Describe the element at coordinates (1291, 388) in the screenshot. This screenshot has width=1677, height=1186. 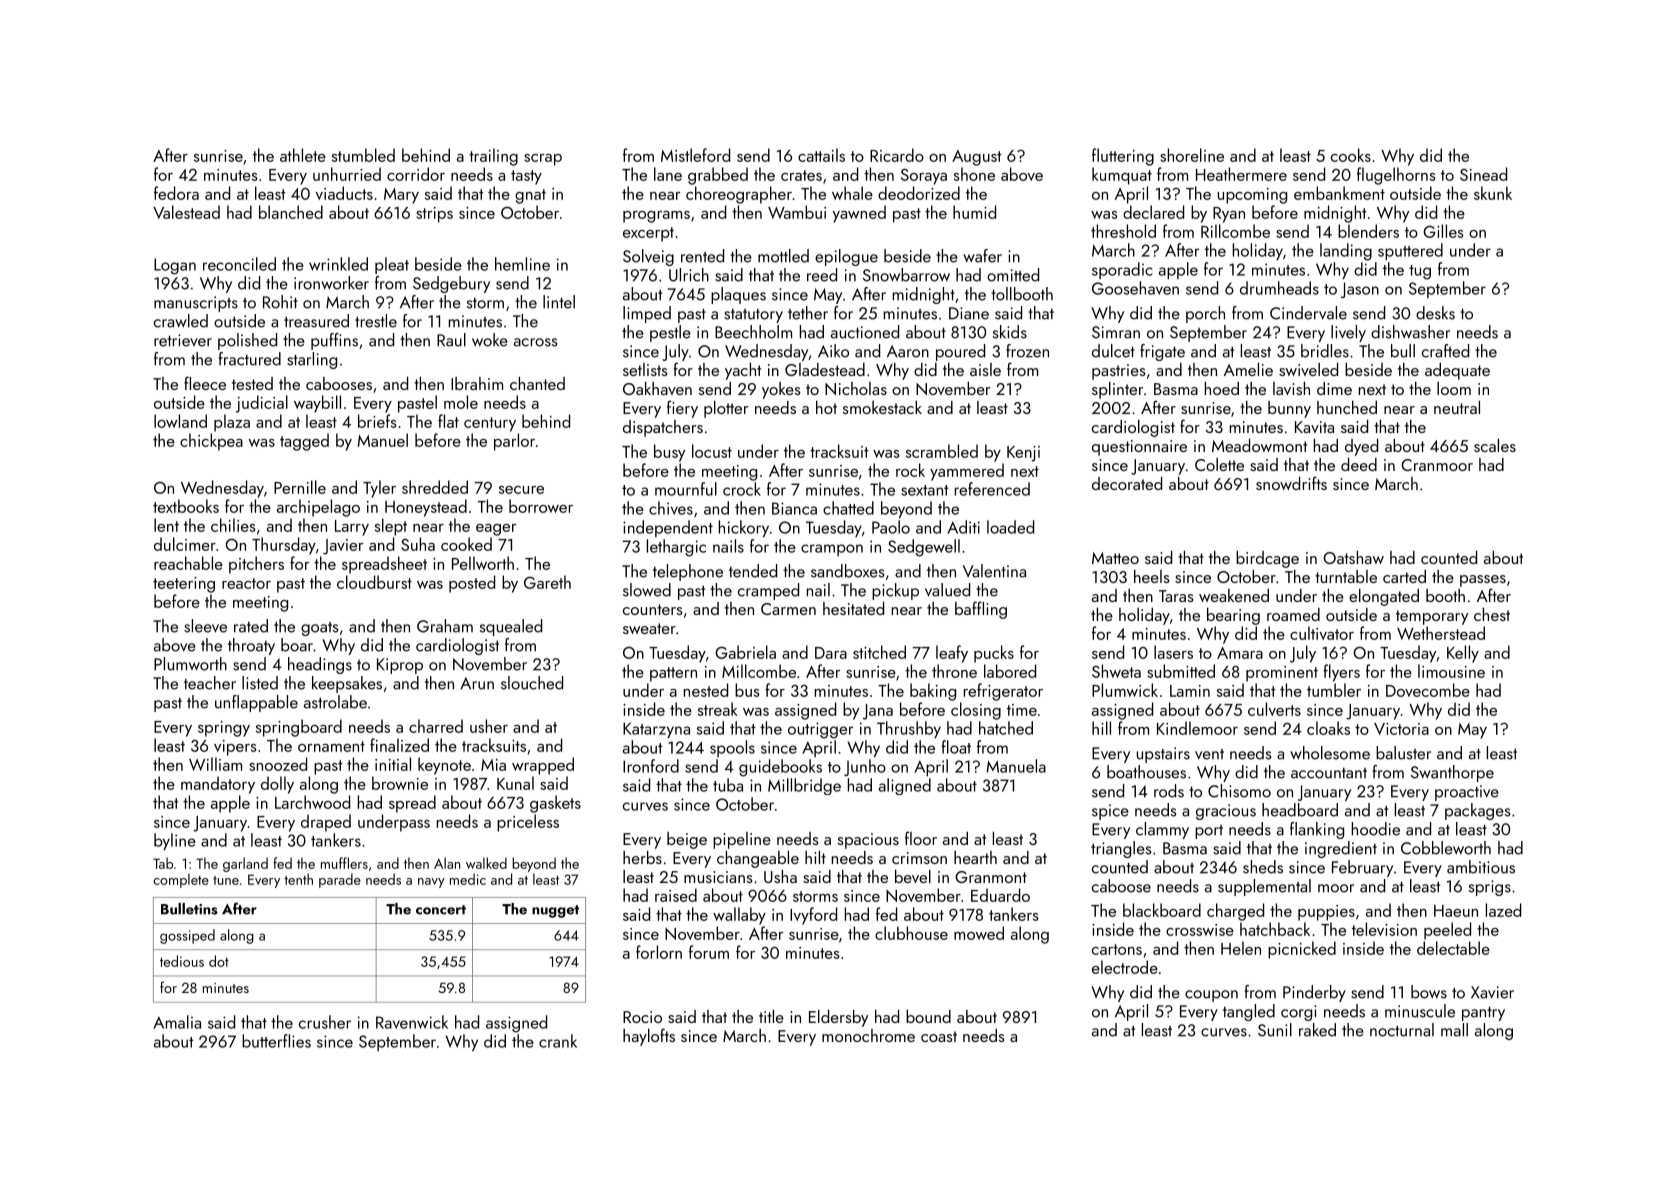
I see `lavish` at that location.
